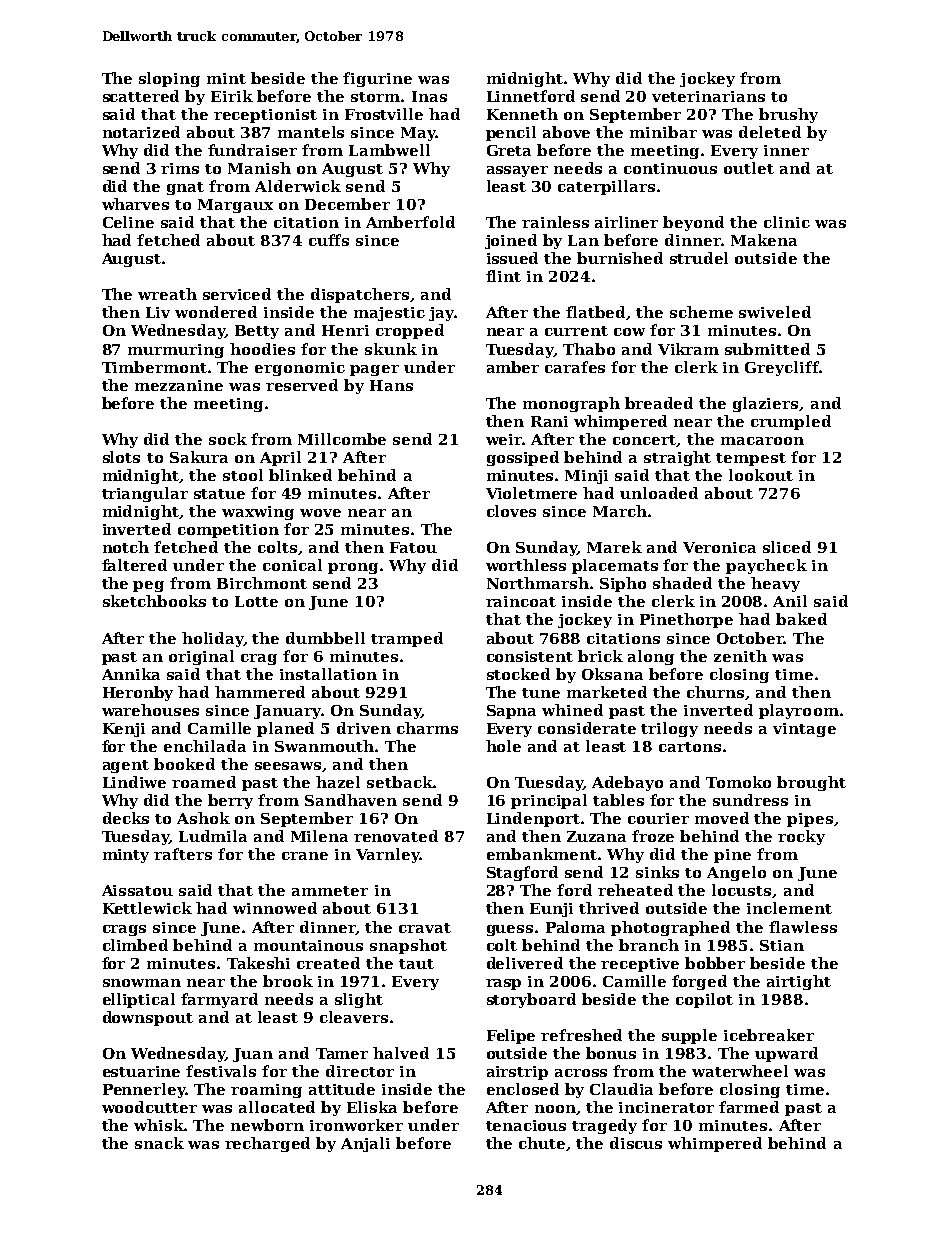 This screenshot has height=1233, width=952. What do you see at coordinates (801, 619) in the screenshot?
I see `baked` at bounding box center [801, 619].
